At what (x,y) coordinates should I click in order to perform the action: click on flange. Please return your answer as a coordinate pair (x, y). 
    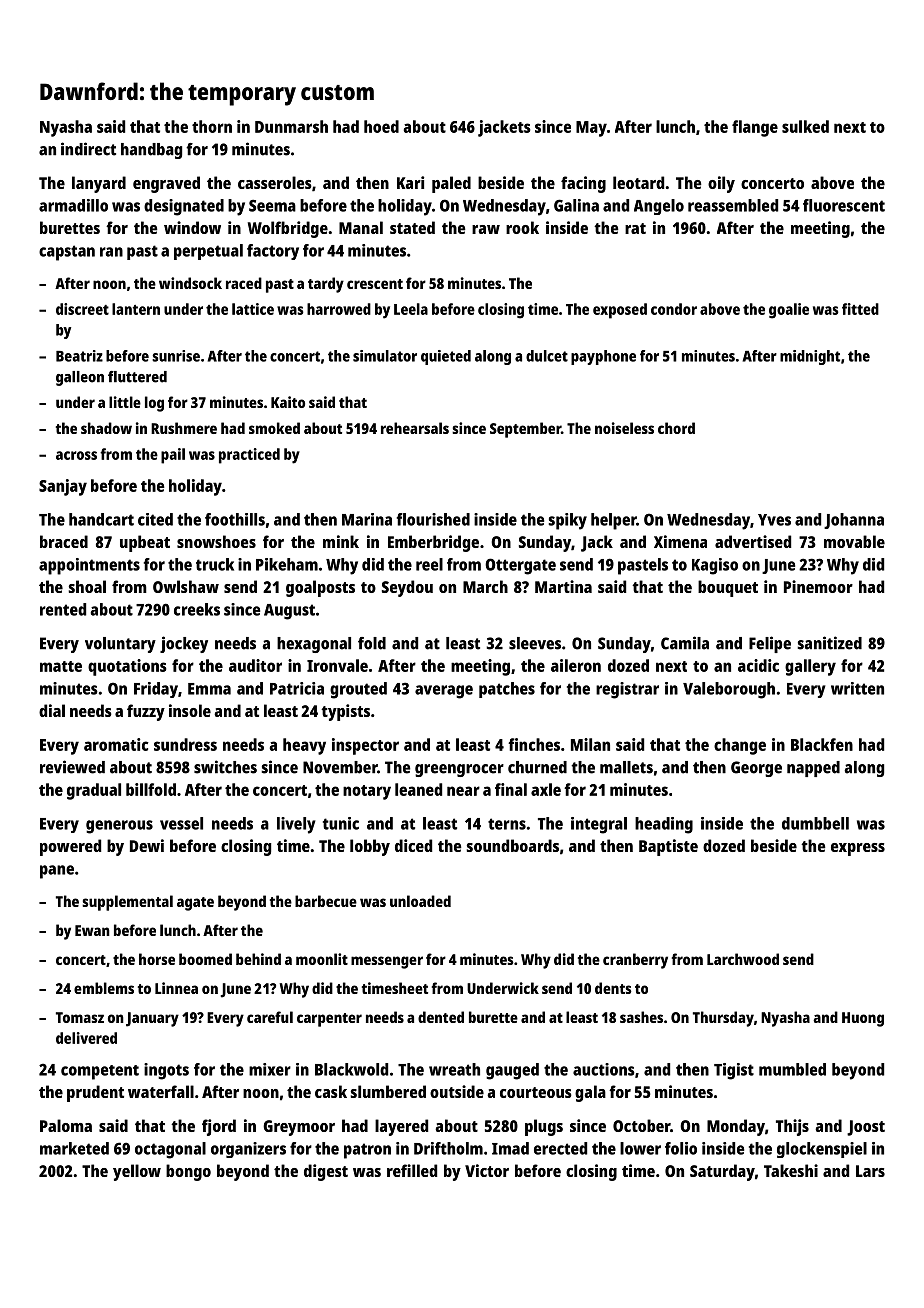
    Looking at the image, I should click on (755, 128).
